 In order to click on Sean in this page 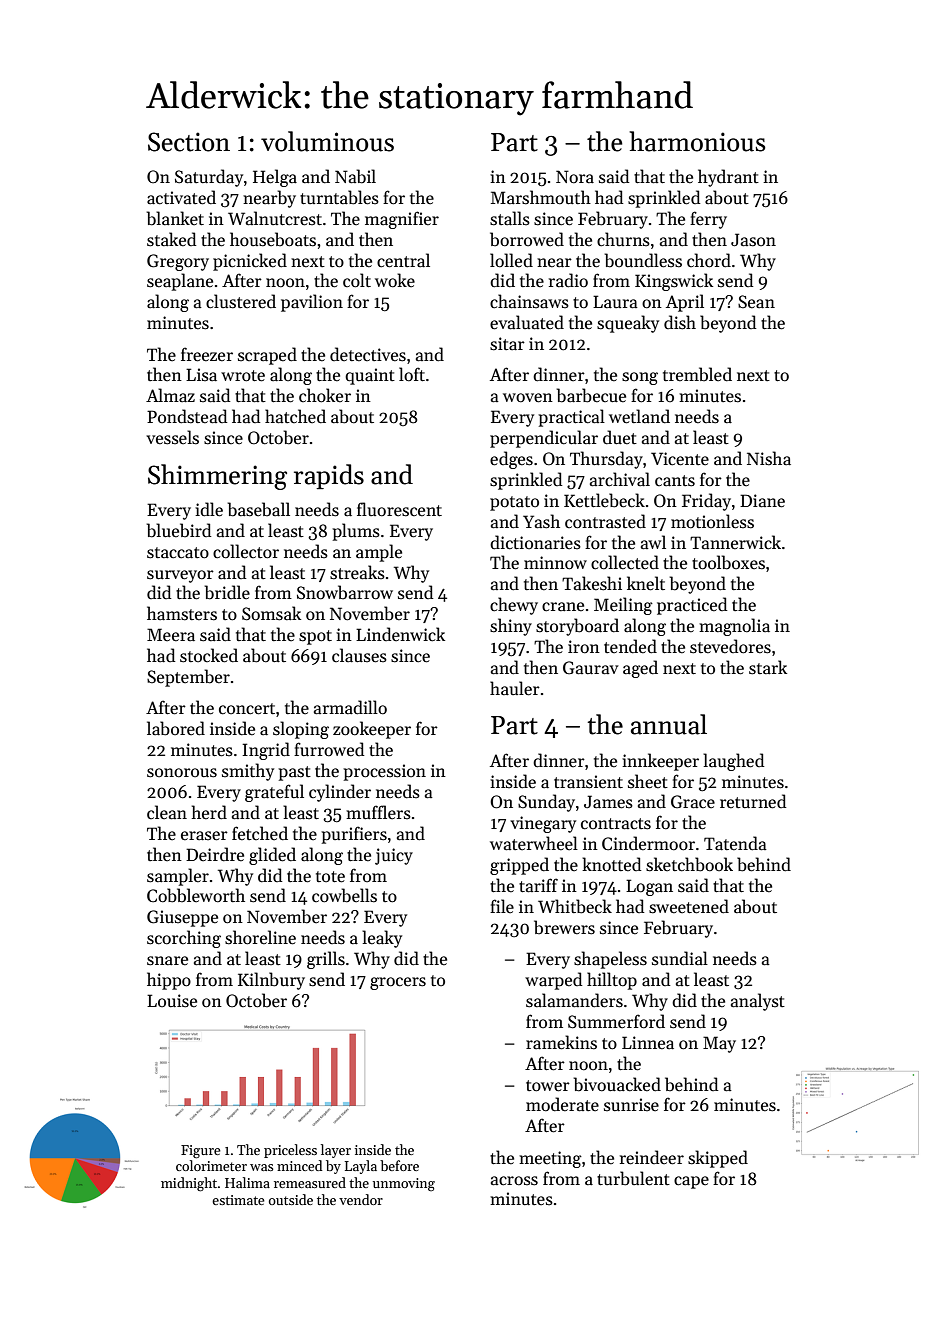, I will do `click(756, 302)`.
